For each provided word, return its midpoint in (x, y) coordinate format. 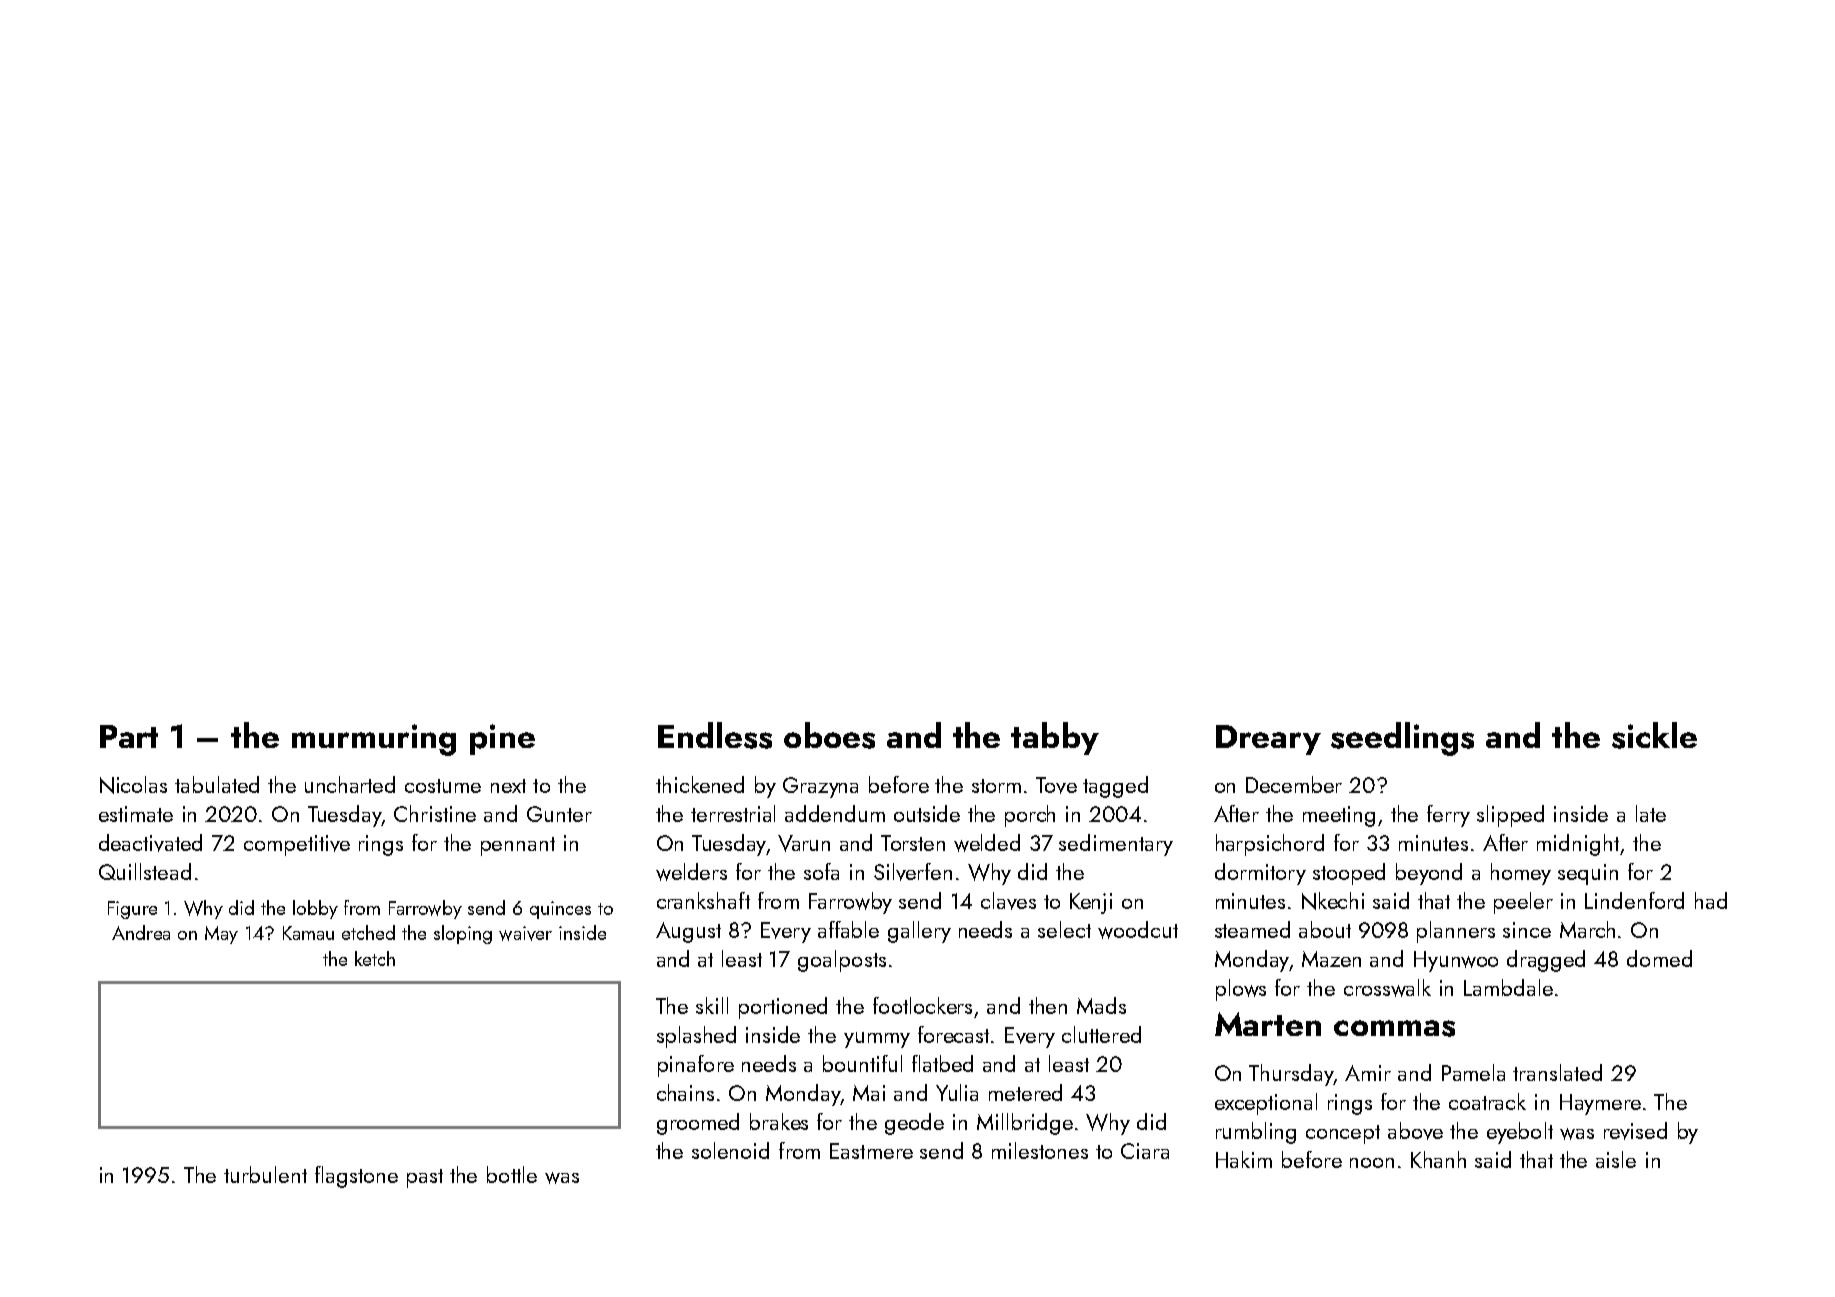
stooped (1349, 874)
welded (987, 843)
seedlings (1402, 739)
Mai (869, 1093)
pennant (518, 846)
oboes (829, 735)
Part (129, 736)
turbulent (265, 1174)
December (1294, 784)
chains (685, 1092)
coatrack (1487, 1101)
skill (712, 1005)
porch (1030, 816)
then (1048, 1005)
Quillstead (145, 871)
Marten (1268, 1024)
